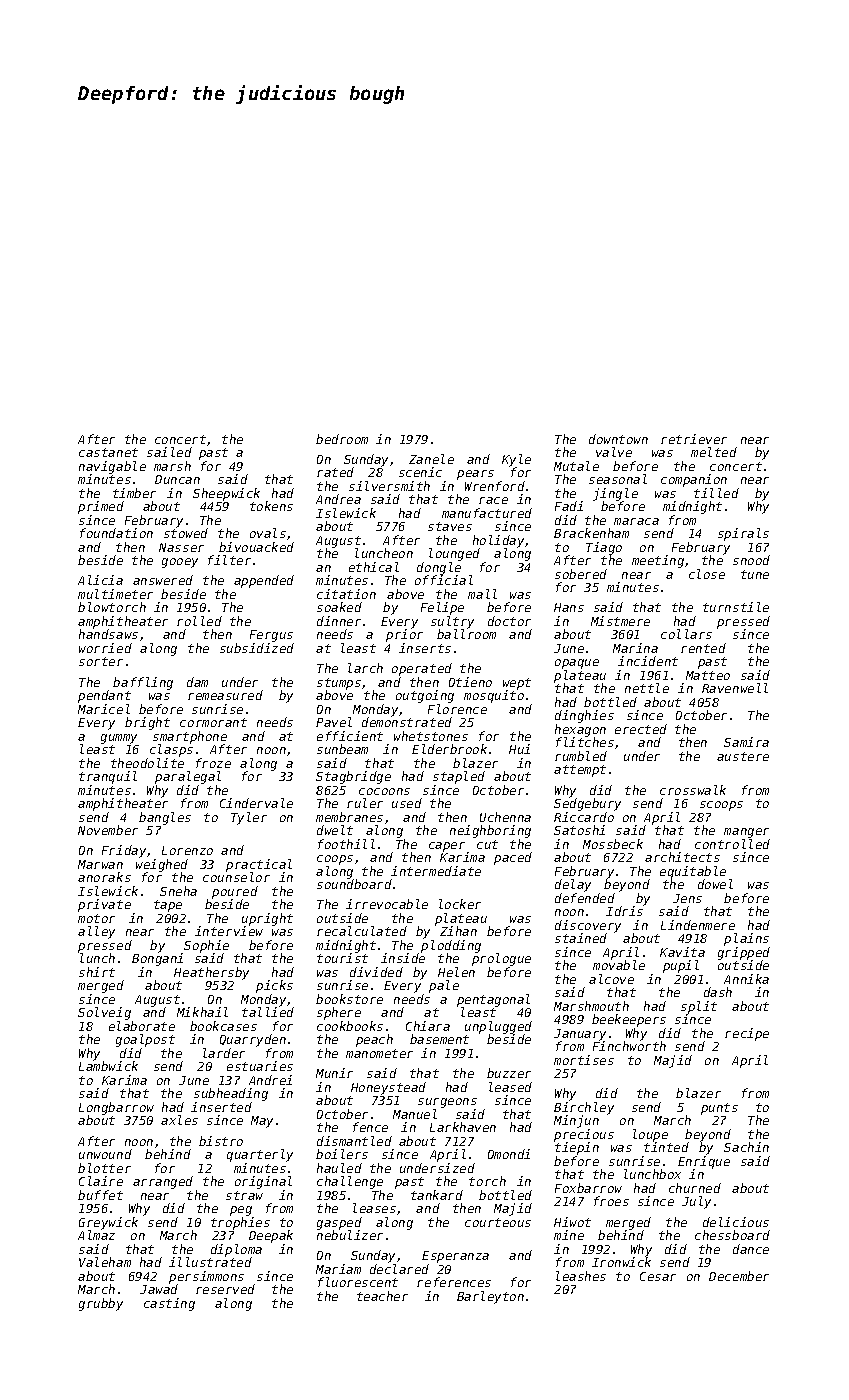 The width and height of the screenshot is (849, 1400). What do you see at coordinates (353, 777) in the screenshot?
I see `Stagbridge` at bounding box center [353, 777].
